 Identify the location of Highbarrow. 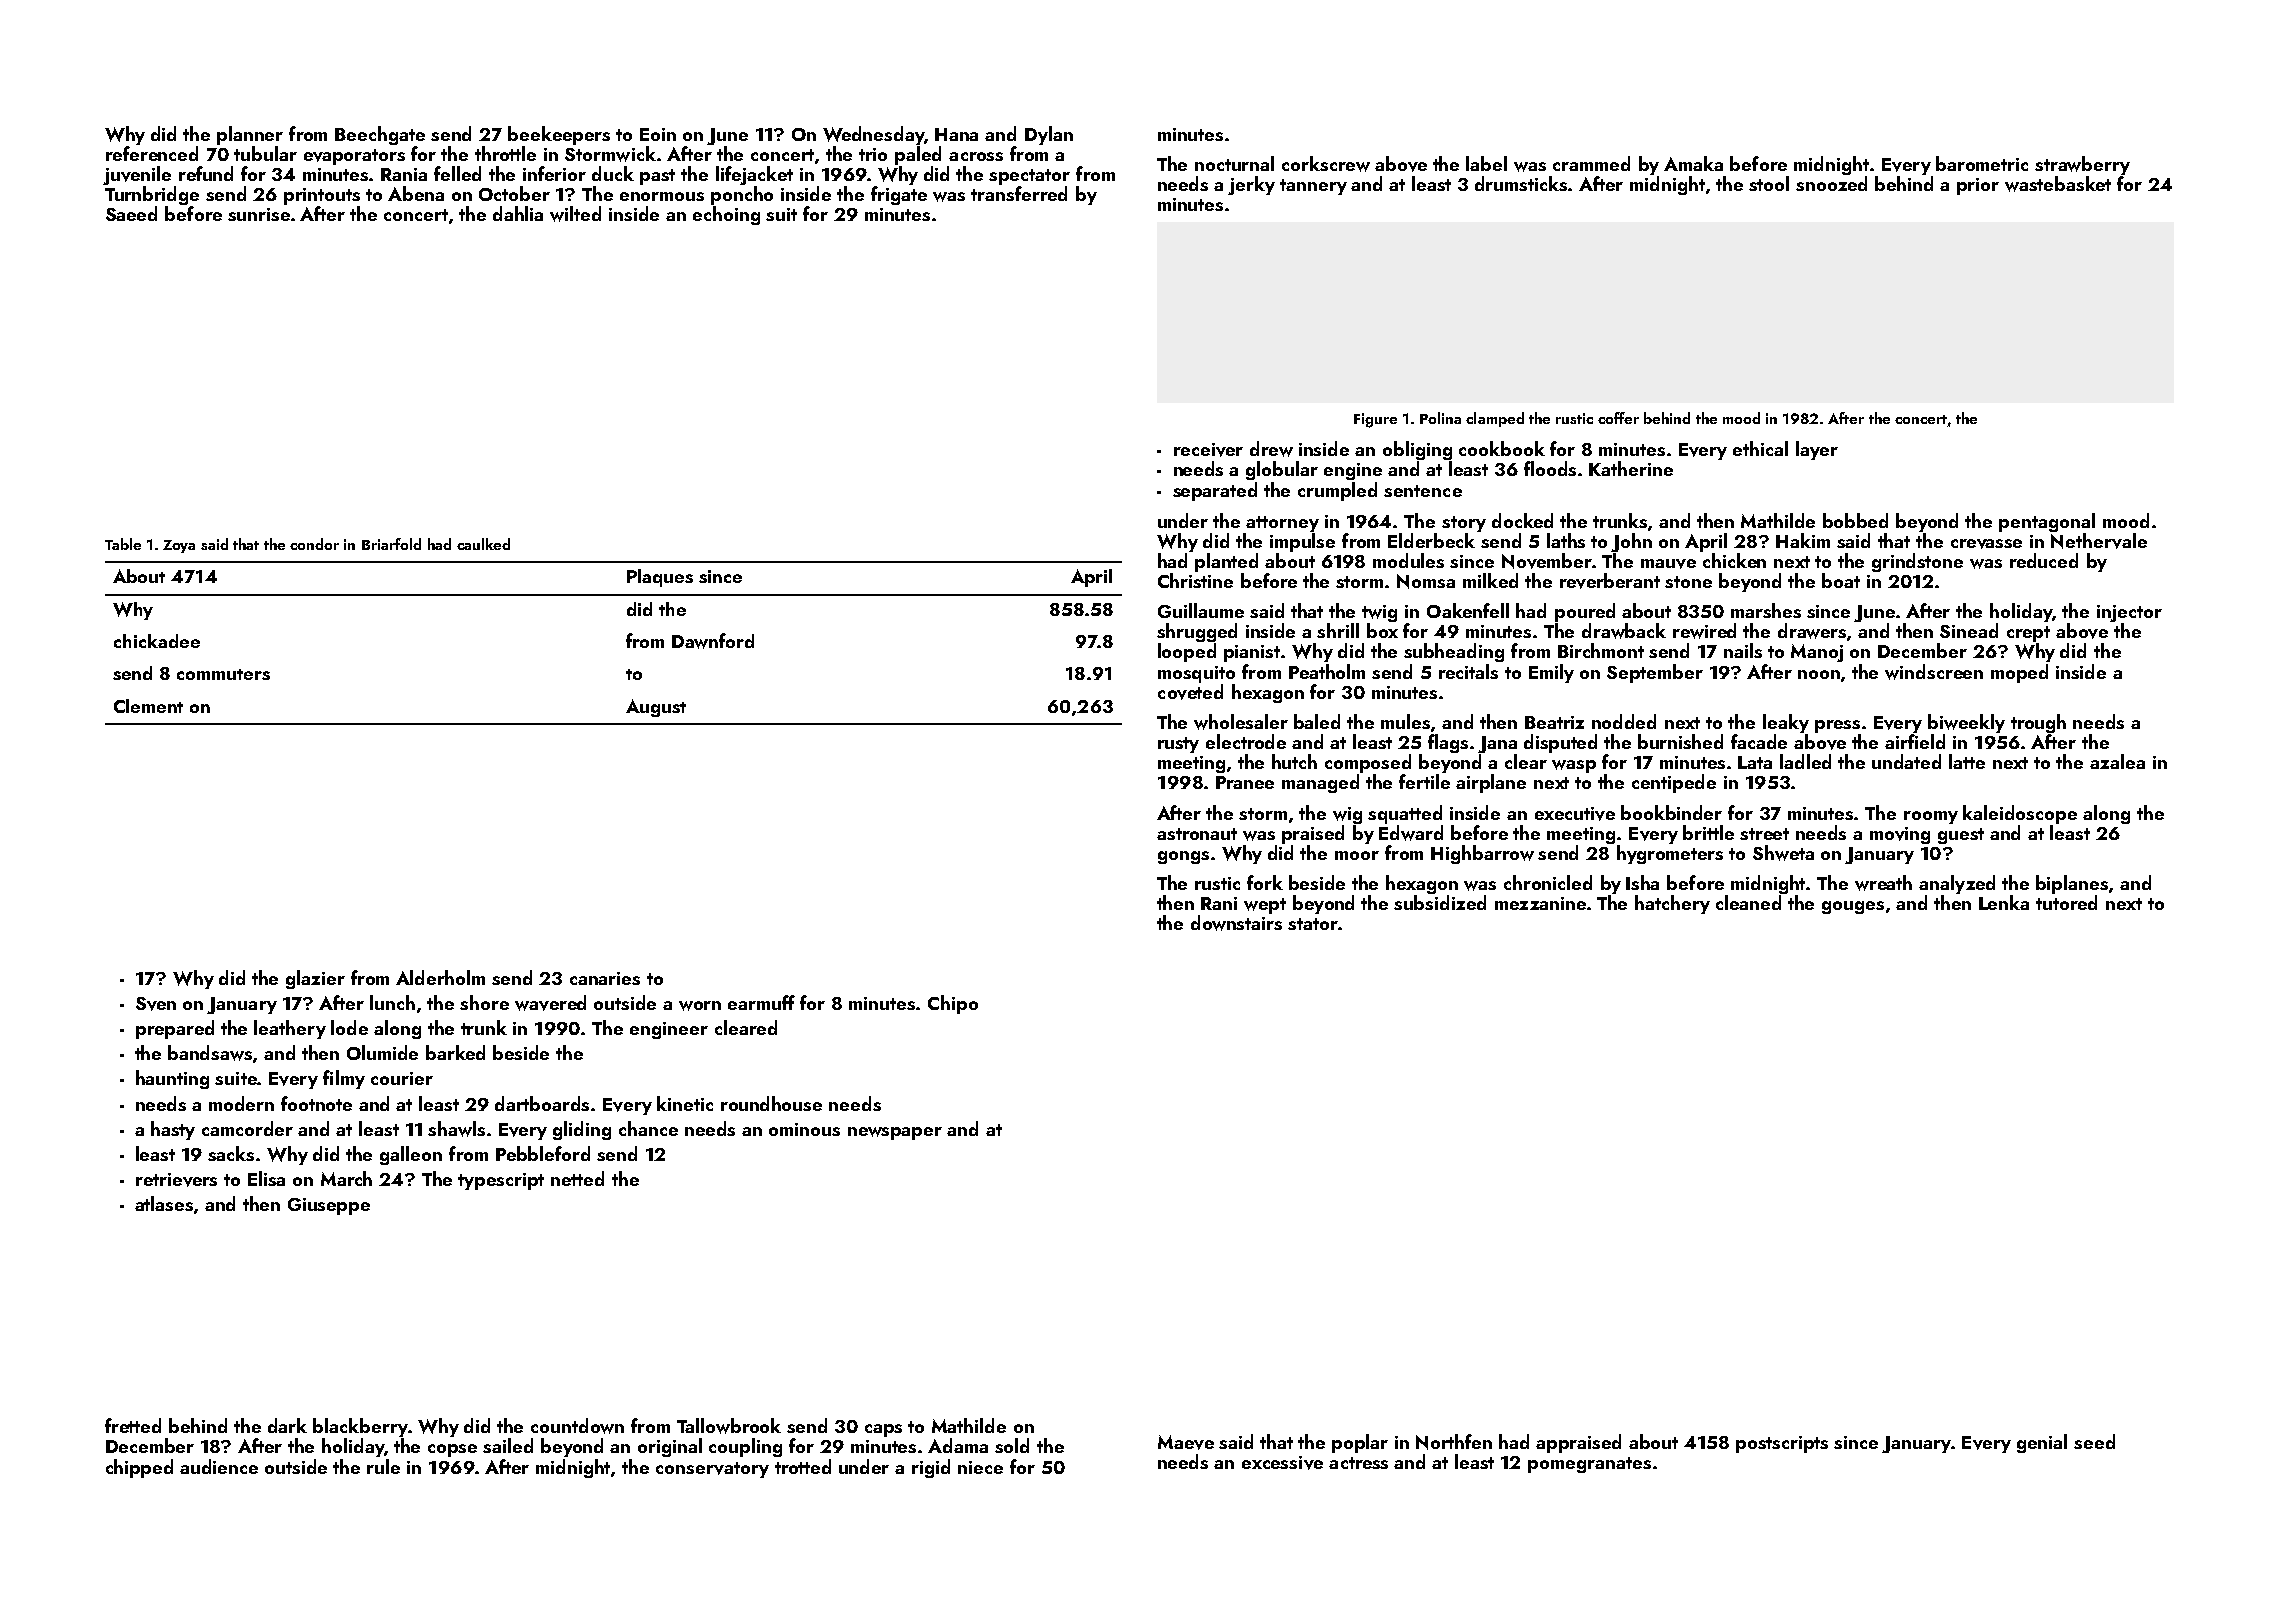
(1482, 854).
